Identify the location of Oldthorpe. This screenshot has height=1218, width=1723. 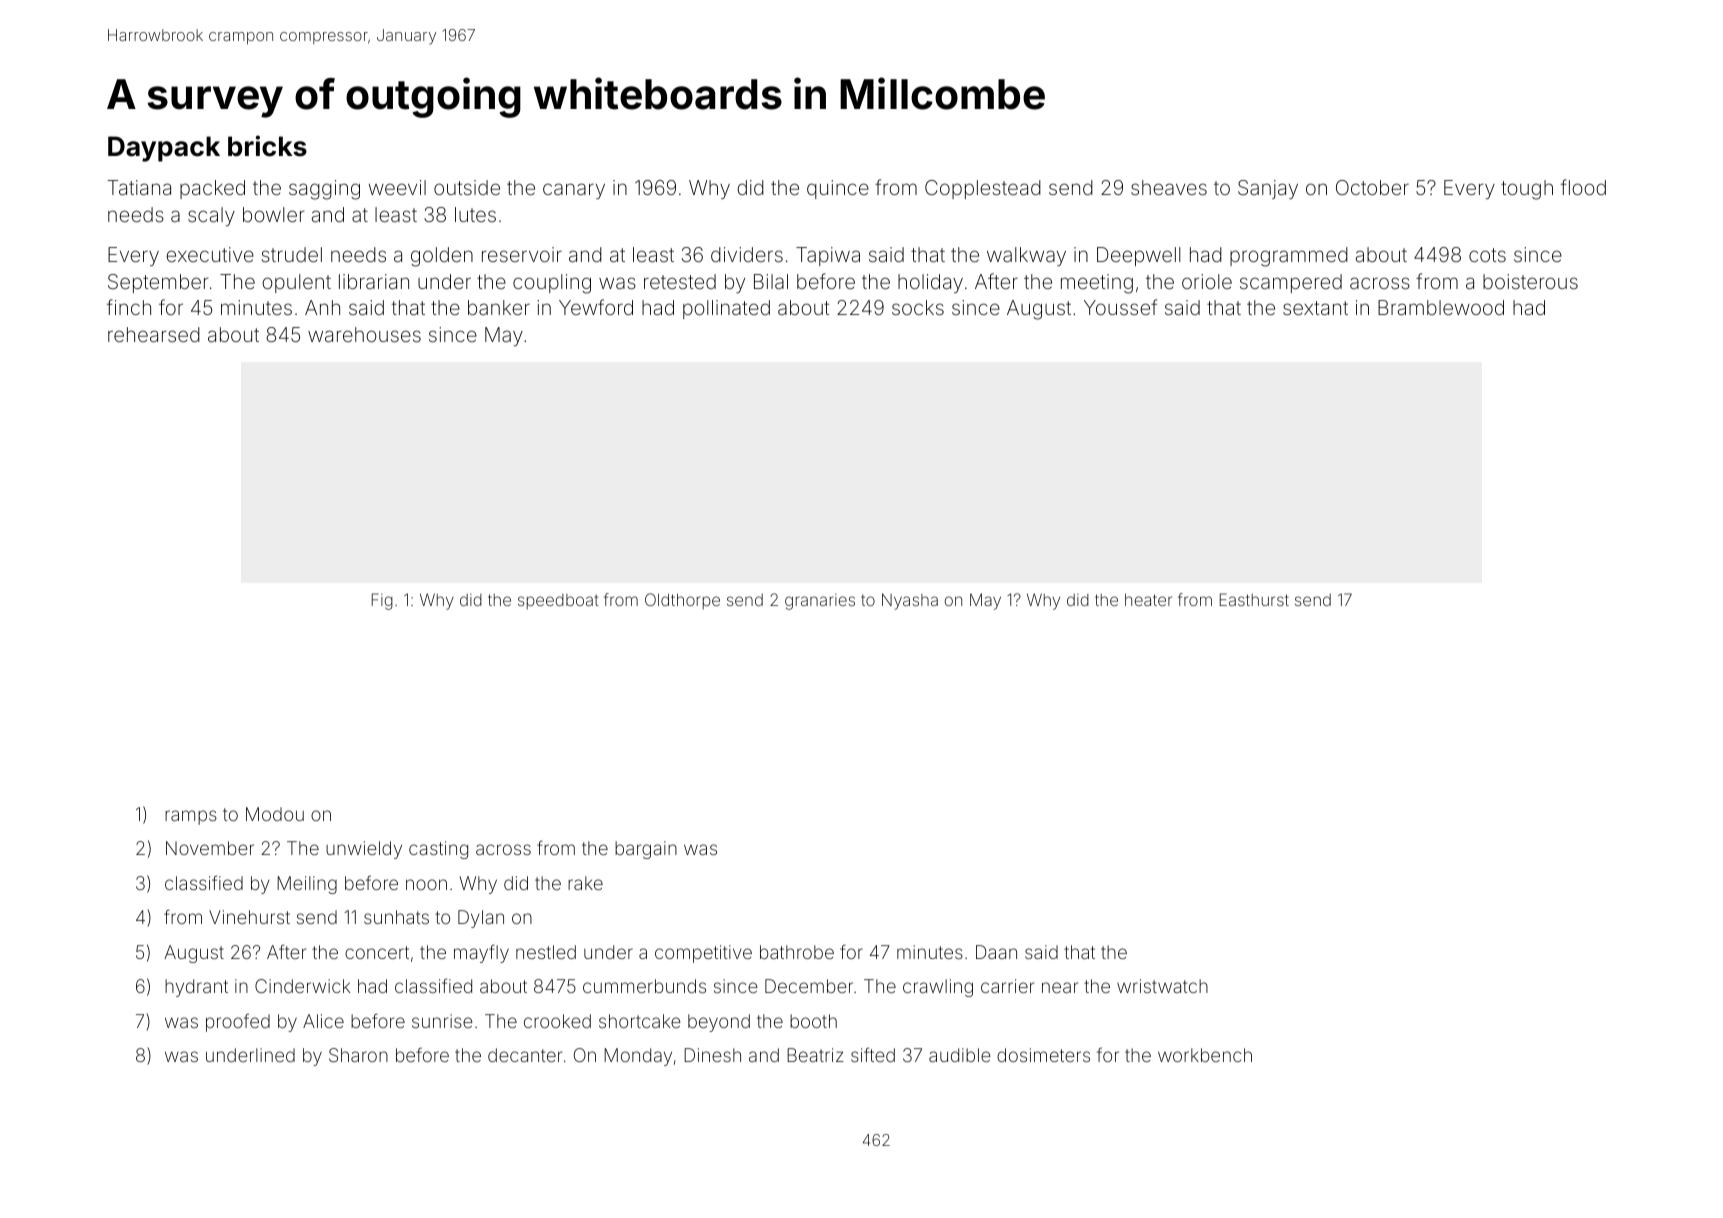
(682, 601).
